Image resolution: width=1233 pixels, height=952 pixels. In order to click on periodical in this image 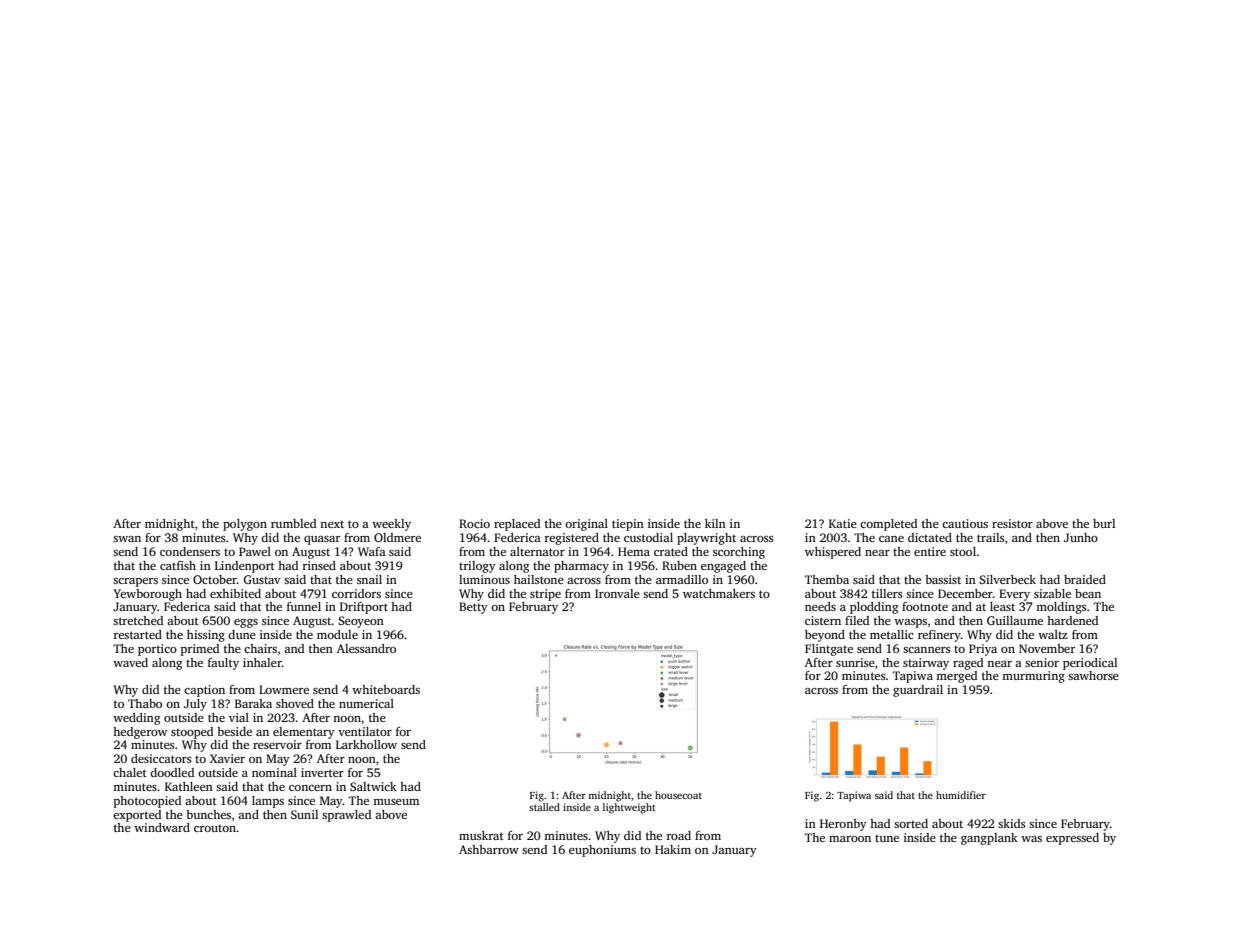, I will do `click(1090, 664)`.
